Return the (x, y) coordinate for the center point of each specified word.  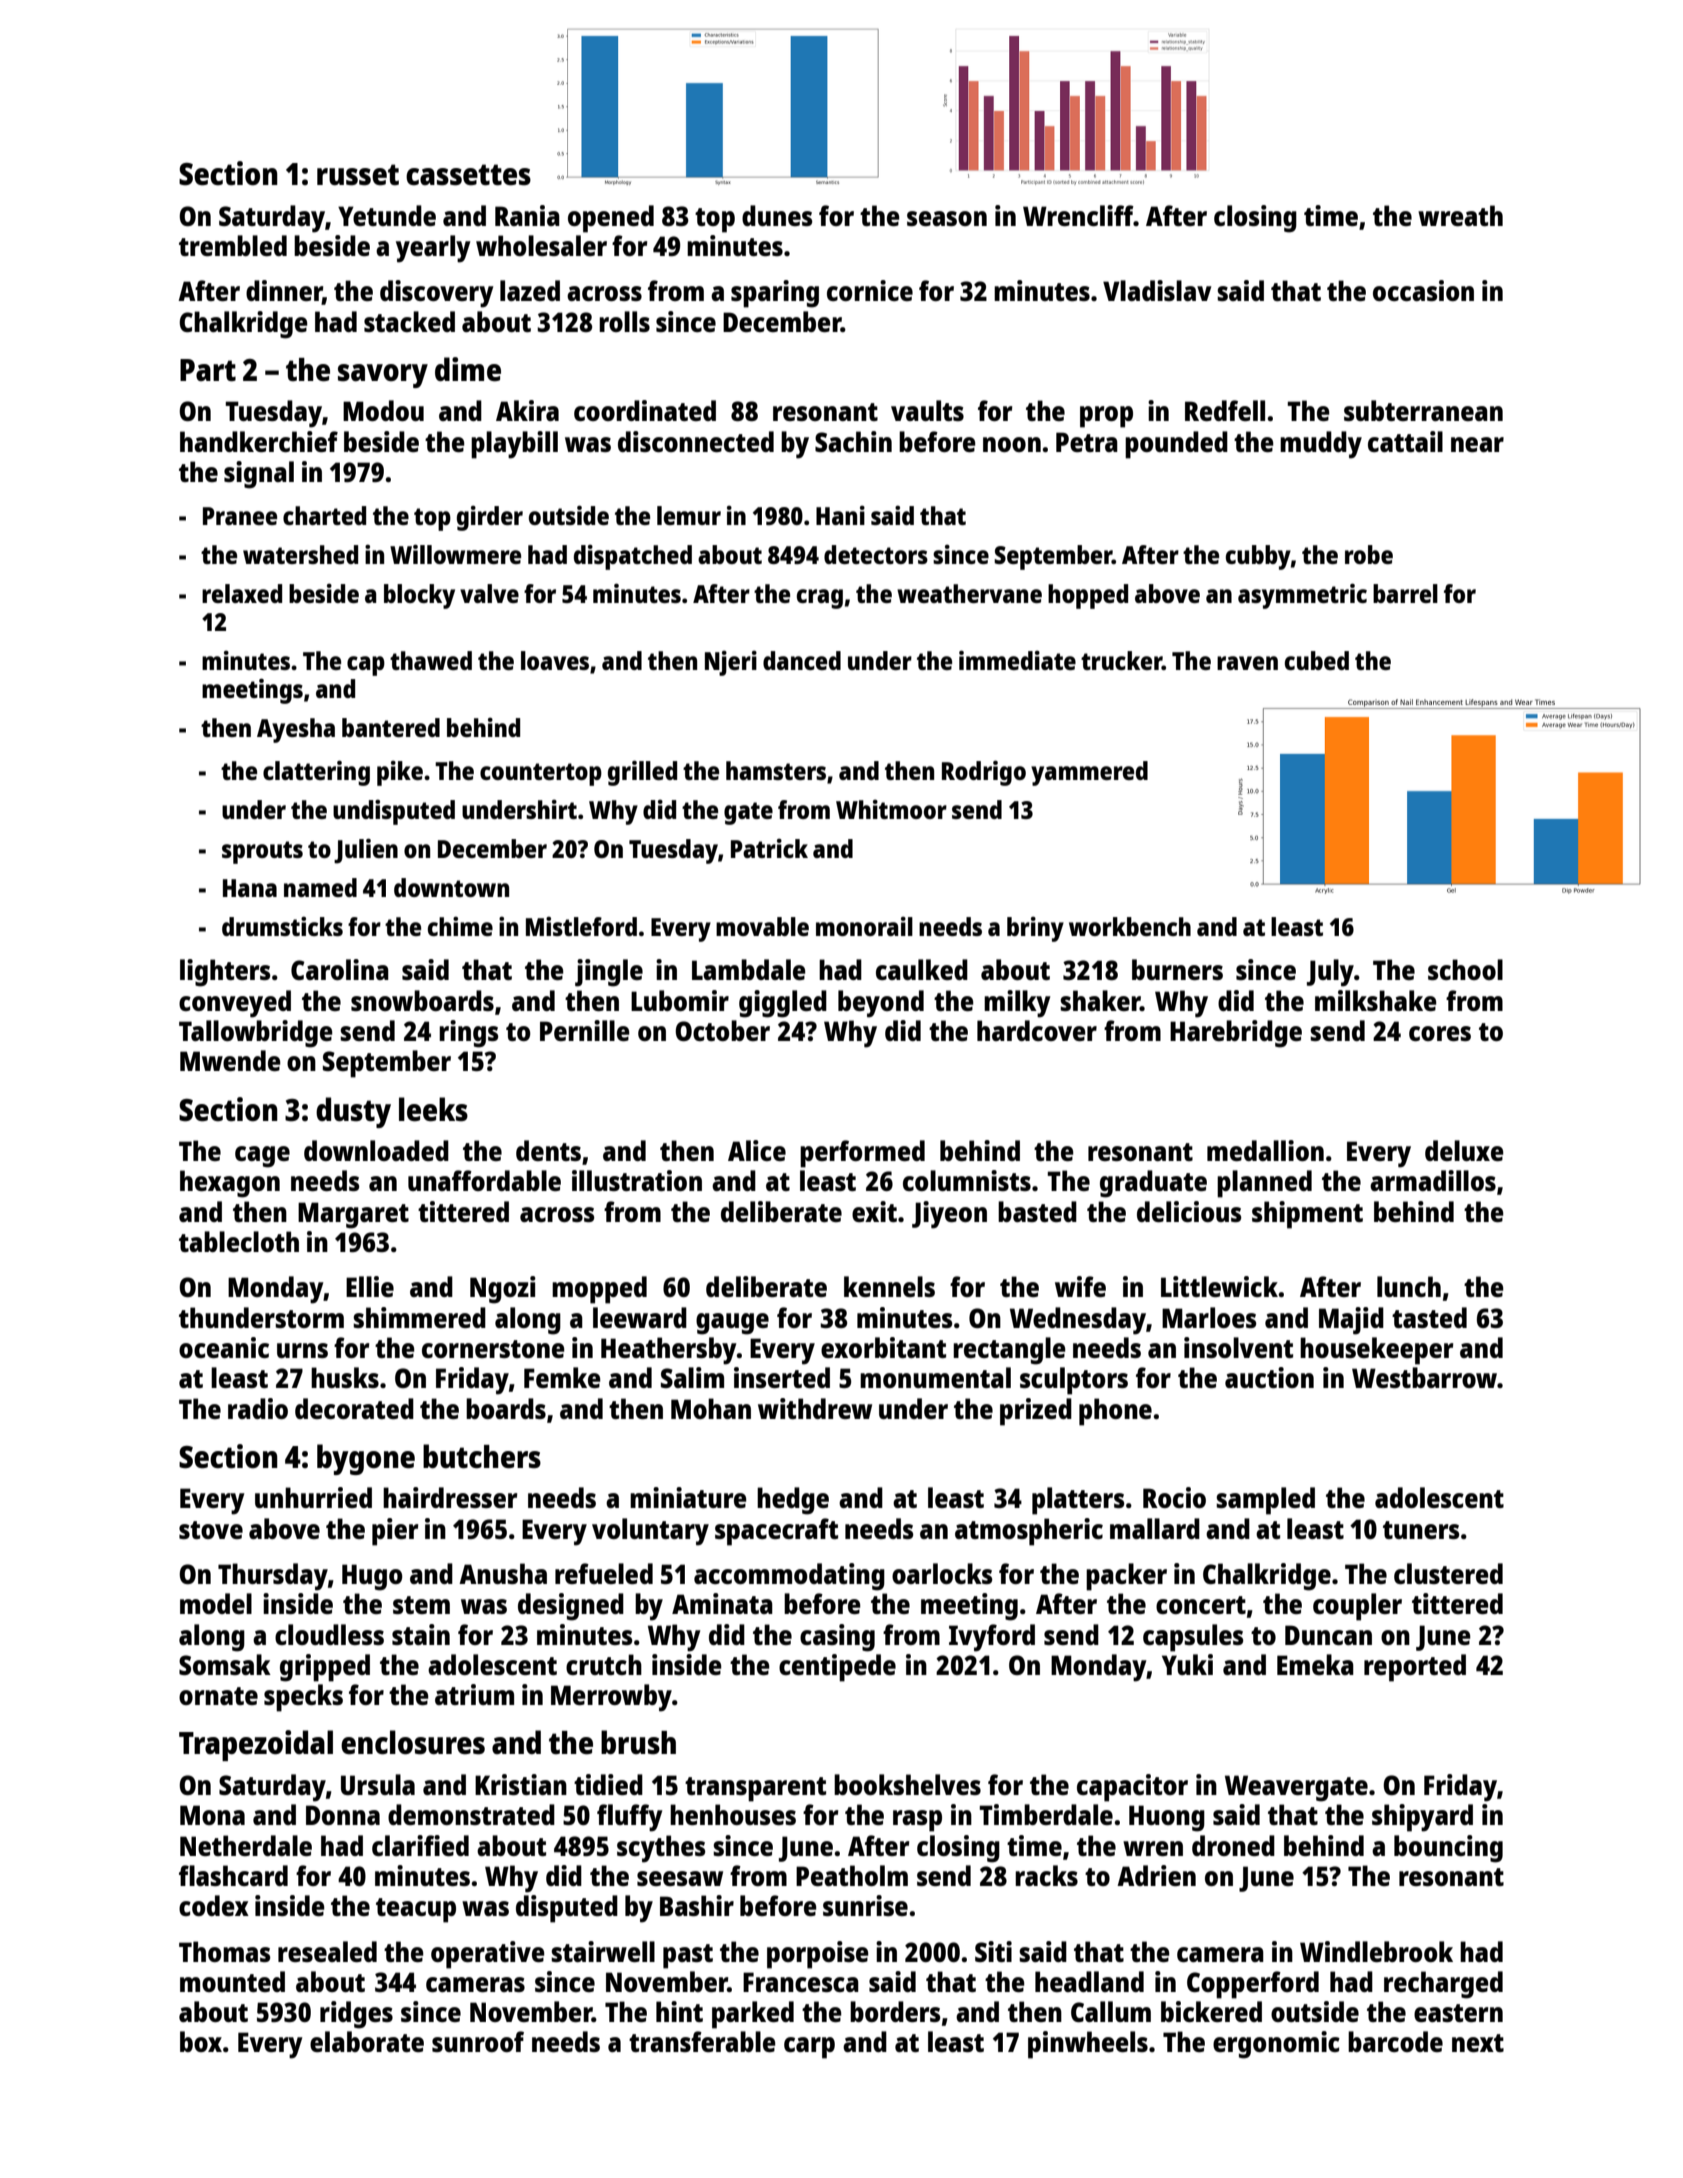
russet (358, 175)
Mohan (711, 1408)
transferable (702, 2041)
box (201, 2041)
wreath (1460, 215)
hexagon (230, 1184)
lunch (1409, 1286)
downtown (451, 887)
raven (1247, 663)
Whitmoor (891, 809)
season (947, 218)
